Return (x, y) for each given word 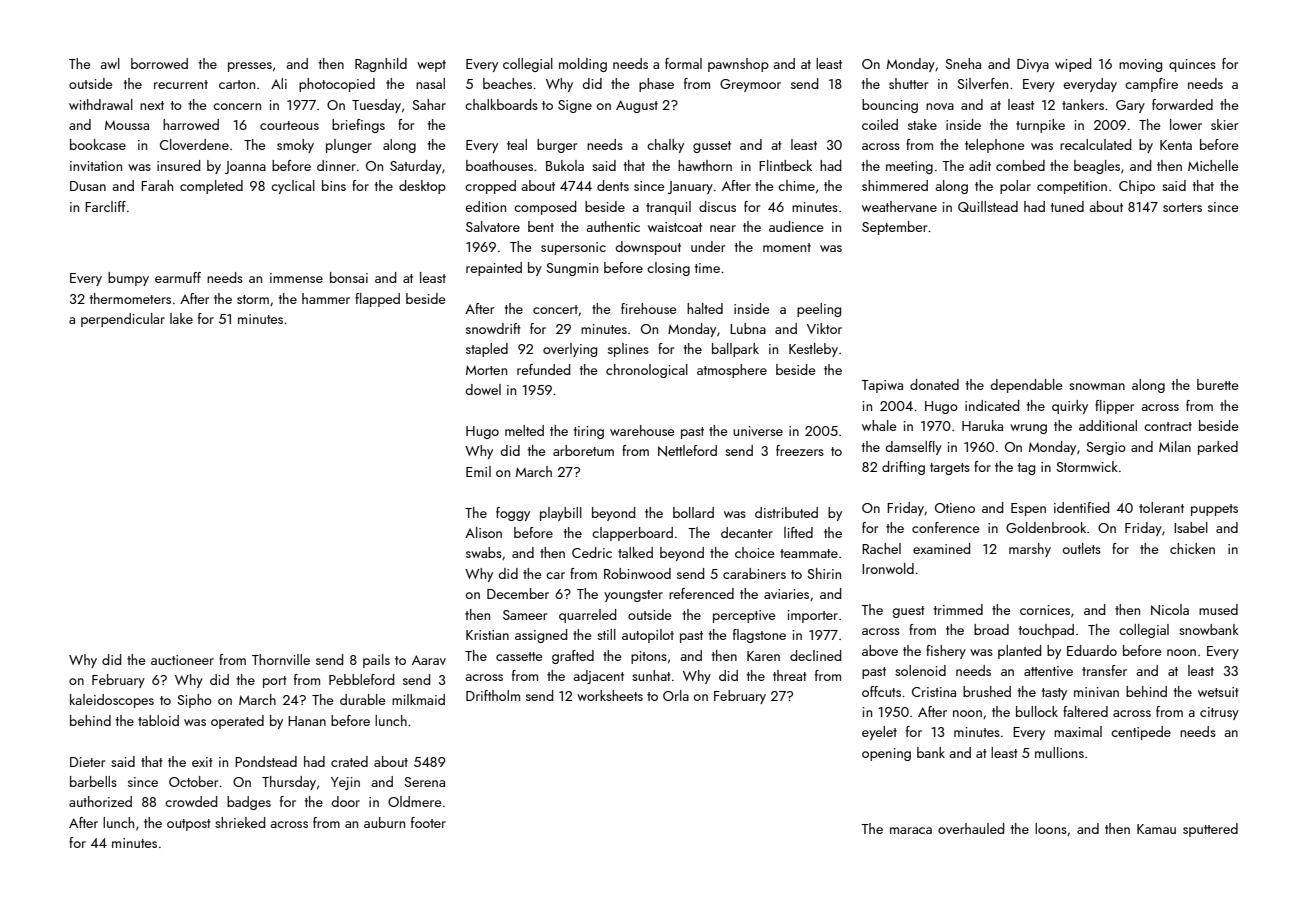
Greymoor (750, 85)
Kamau (1156, 829)
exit (202, 762)
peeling (819, 310)
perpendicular (123, 320)
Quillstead (988, 206)
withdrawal (101, 104)
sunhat (651, 675)
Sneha (963, 63)
